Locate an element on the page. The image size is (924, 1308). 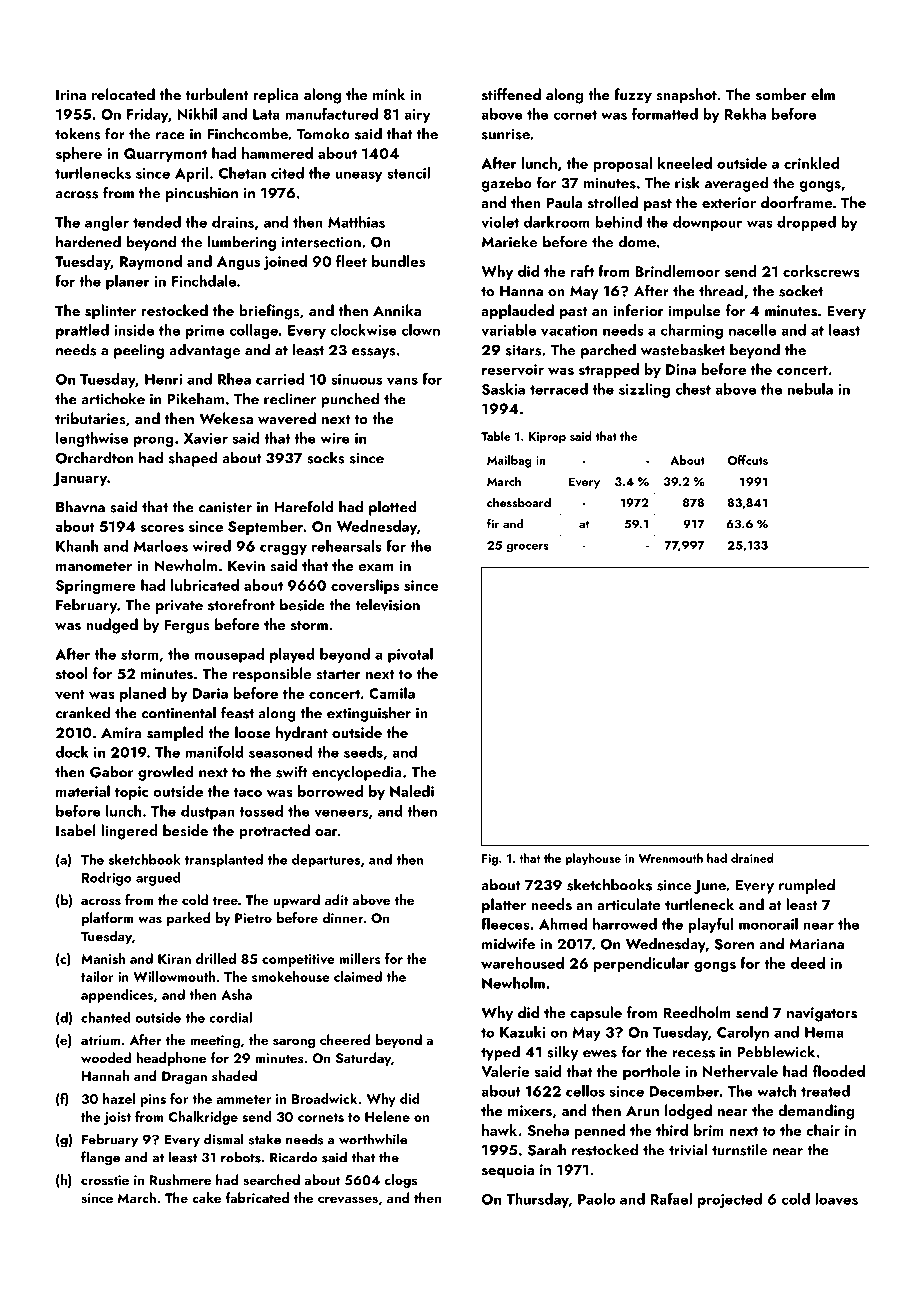
nudged is located at coordinates (112, 626).
